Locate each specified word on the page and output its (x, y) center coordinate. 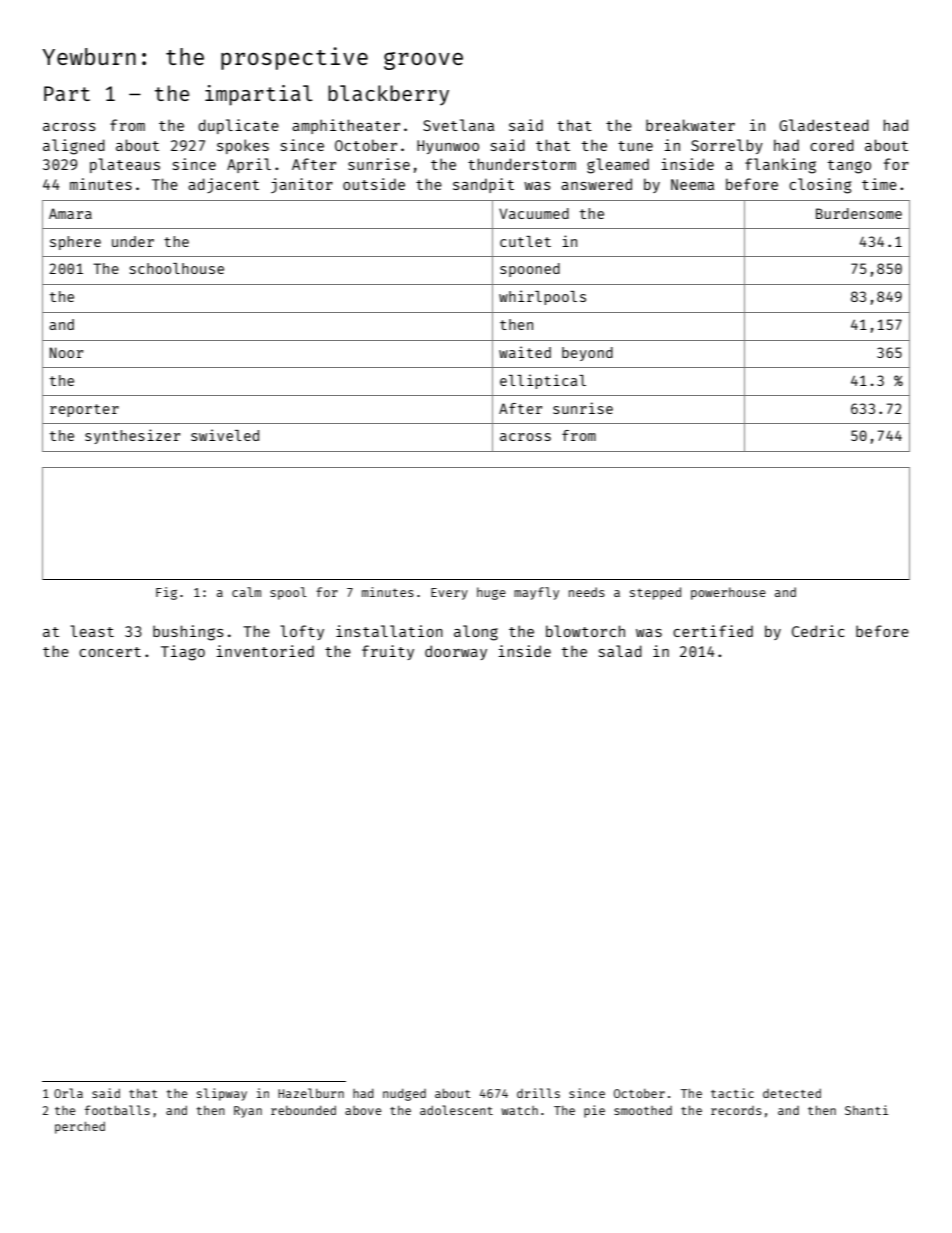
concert (110, 652)
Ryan (248, 1112)
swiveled (225, 435)
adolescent (456, 1110)
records (736, 1110)
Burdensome (859, 213)
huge (491, 593)
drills (538, 1093)
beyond (587, 354)
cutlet (525, 241)
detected (792, 1093)
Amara (70, 213)
